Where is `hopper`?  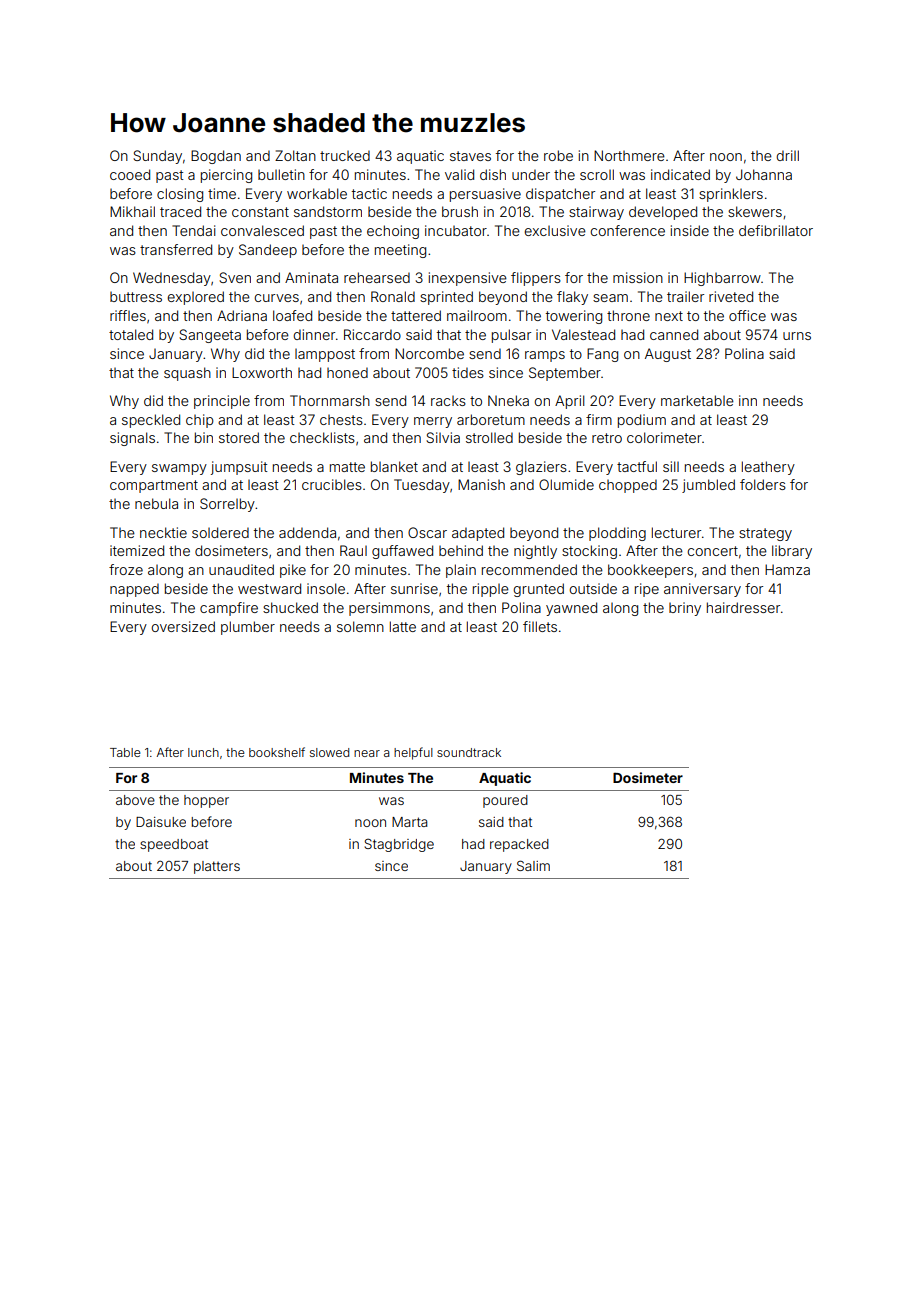 hopper is located at coordinates (206, 801).
